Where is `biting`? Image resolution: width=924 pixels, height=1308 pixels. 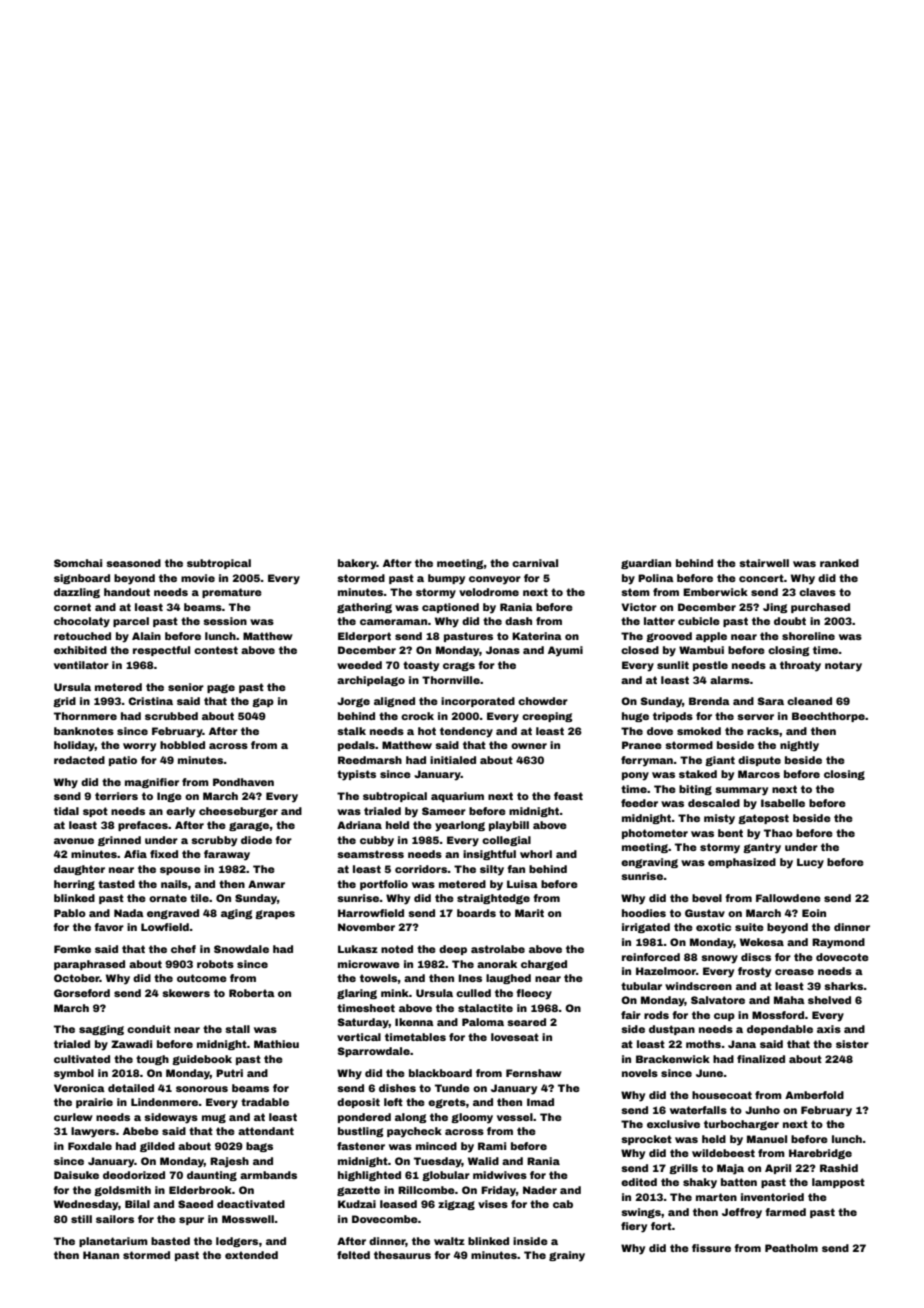 biting is located at coordinates (695, 790).
